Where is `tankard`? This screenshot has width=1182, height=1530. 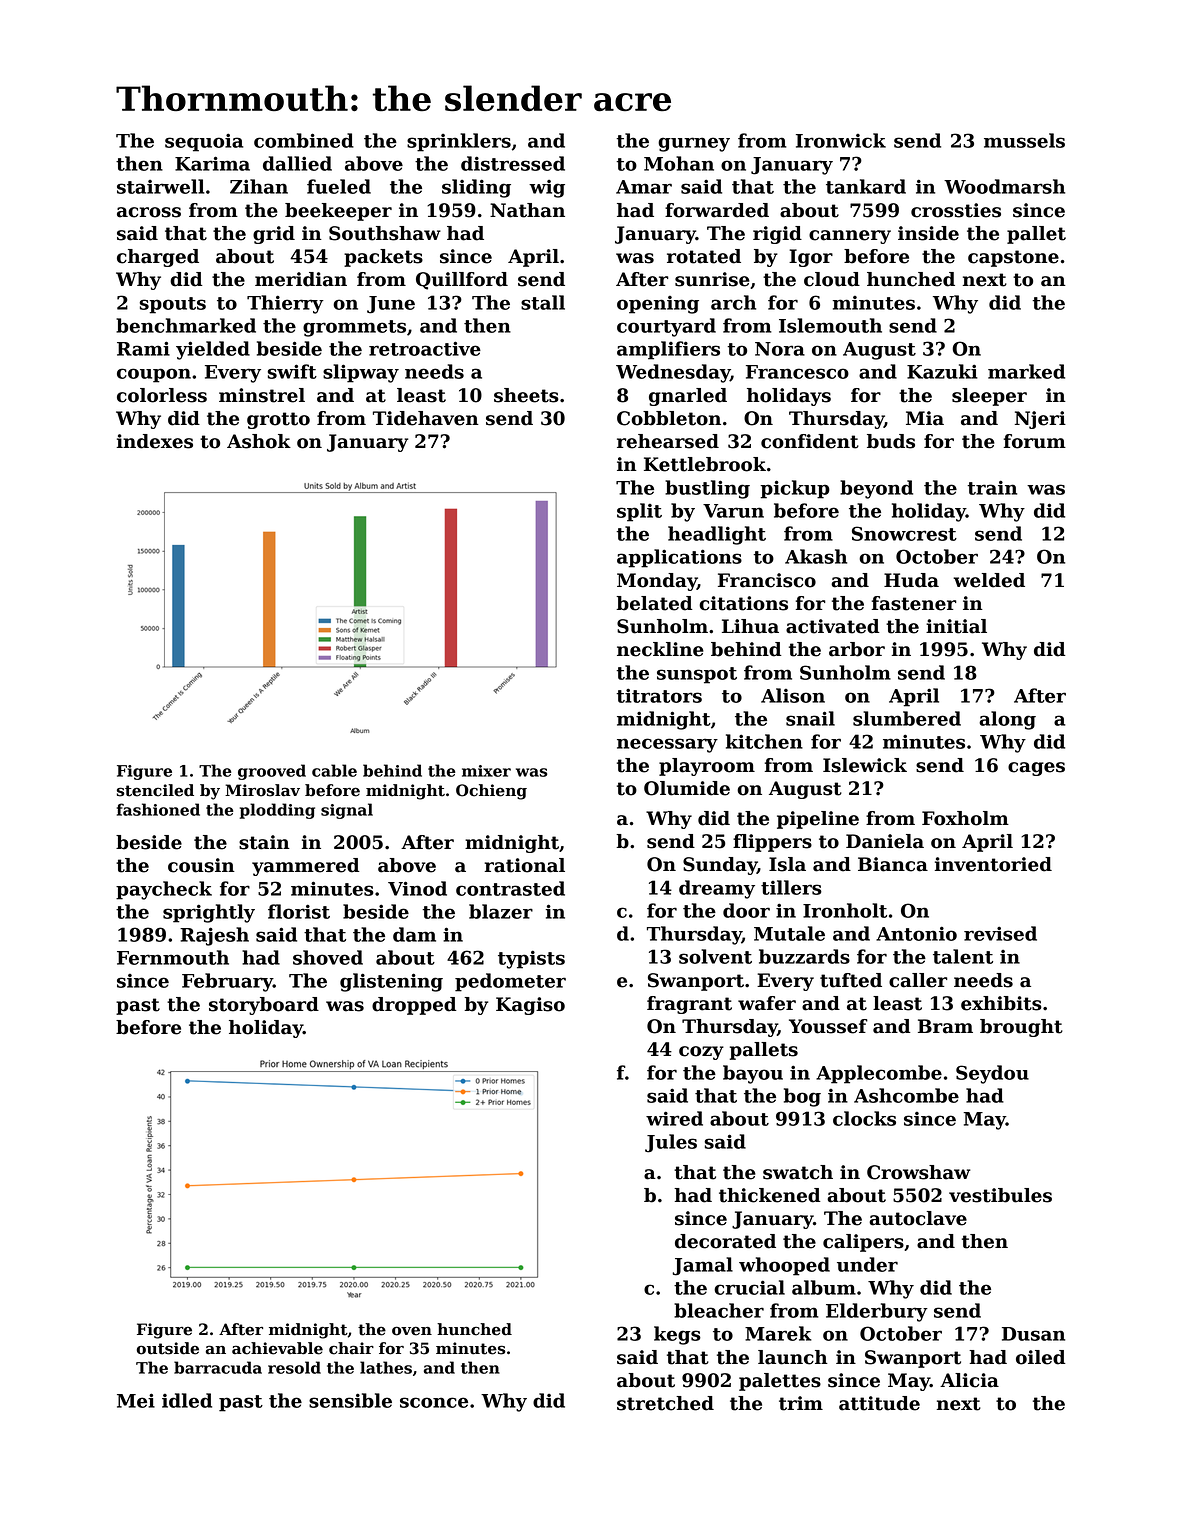
tankard is located at coordinates (866, 186).
